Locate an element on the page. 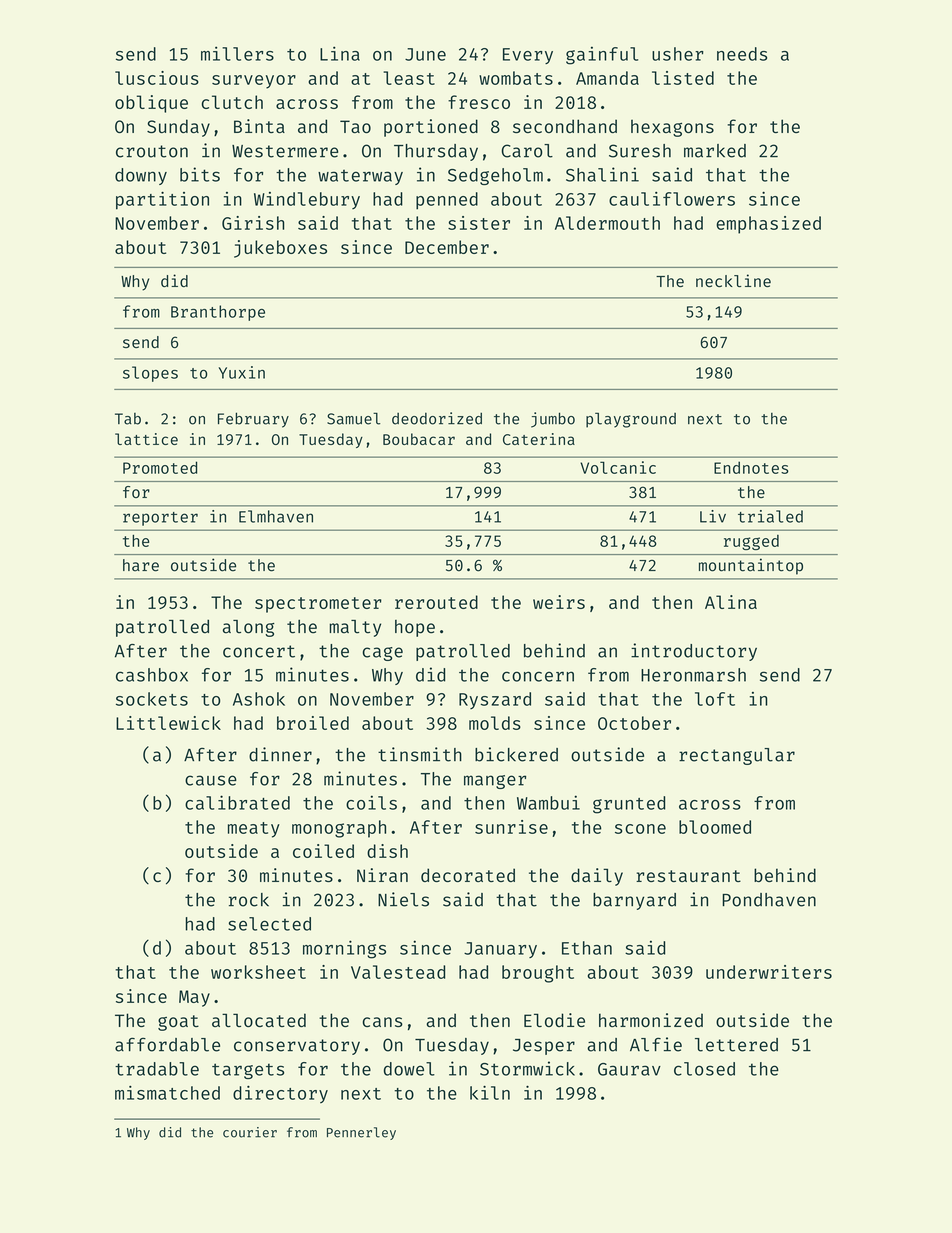  neckline is located at coordinates (733, 280).
